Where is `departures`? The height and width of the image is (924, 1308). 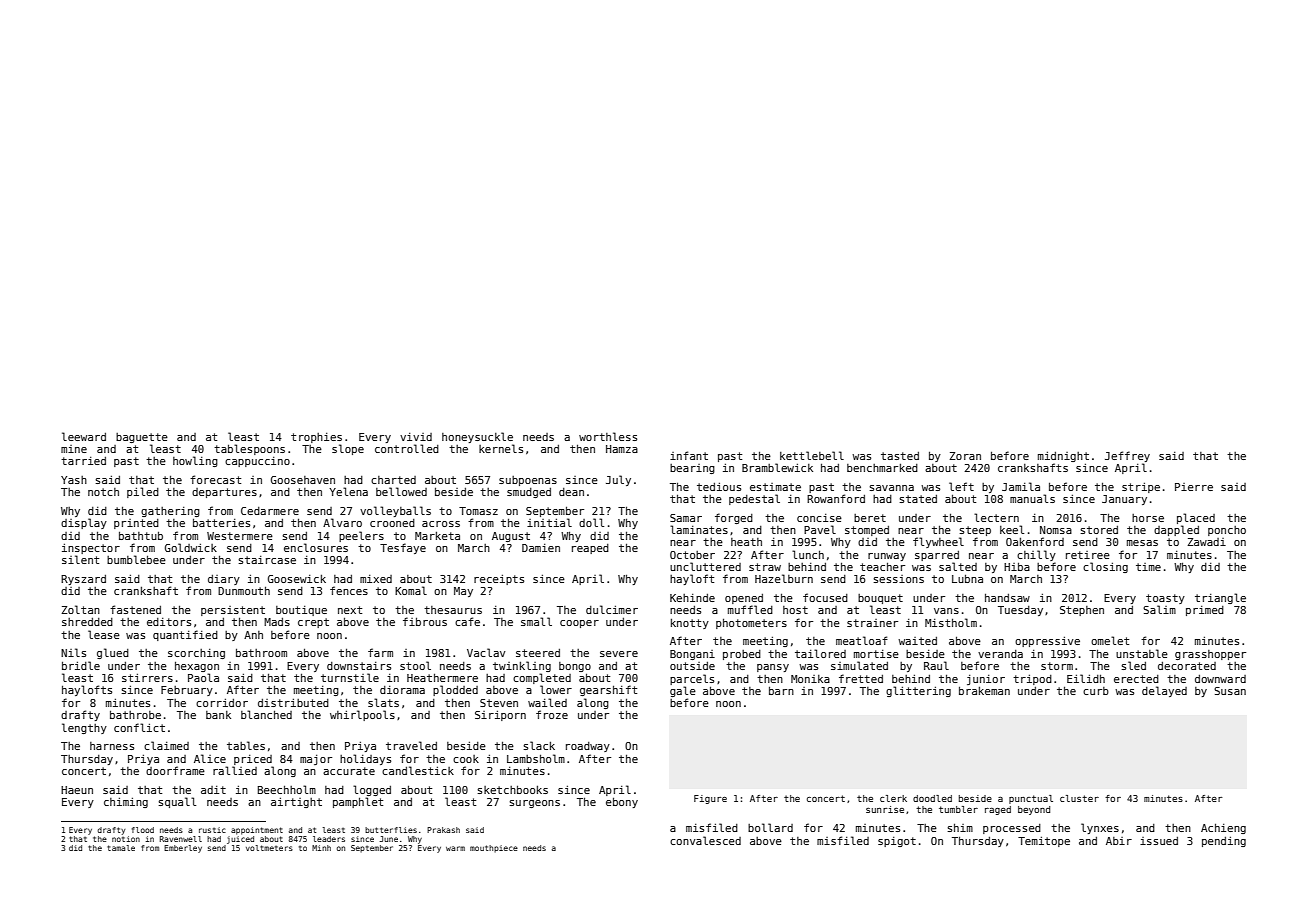
departures is located at coordinates (224, 493).
